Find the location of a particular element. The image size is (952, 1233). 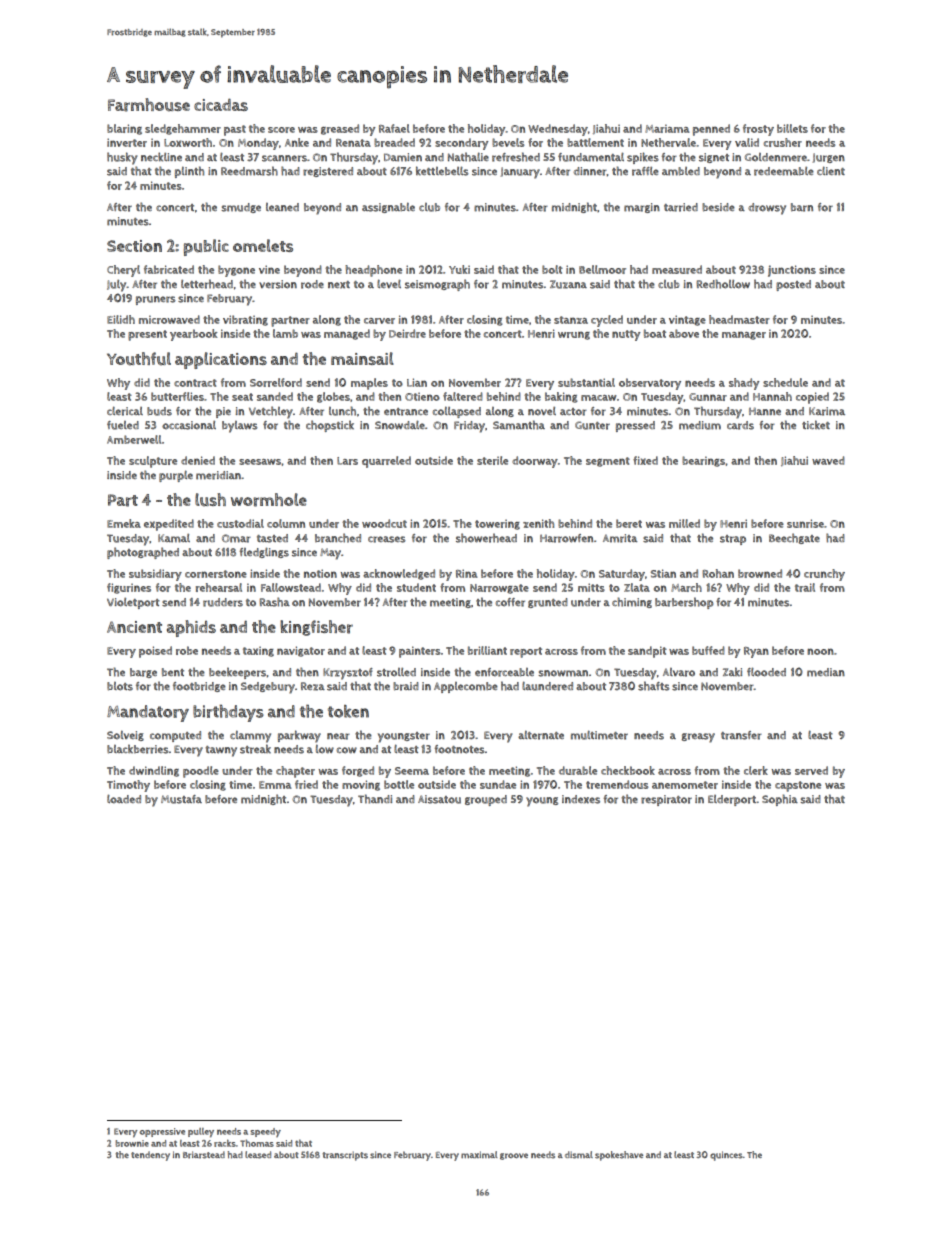

mitts is located at coordinates (591, 587).
